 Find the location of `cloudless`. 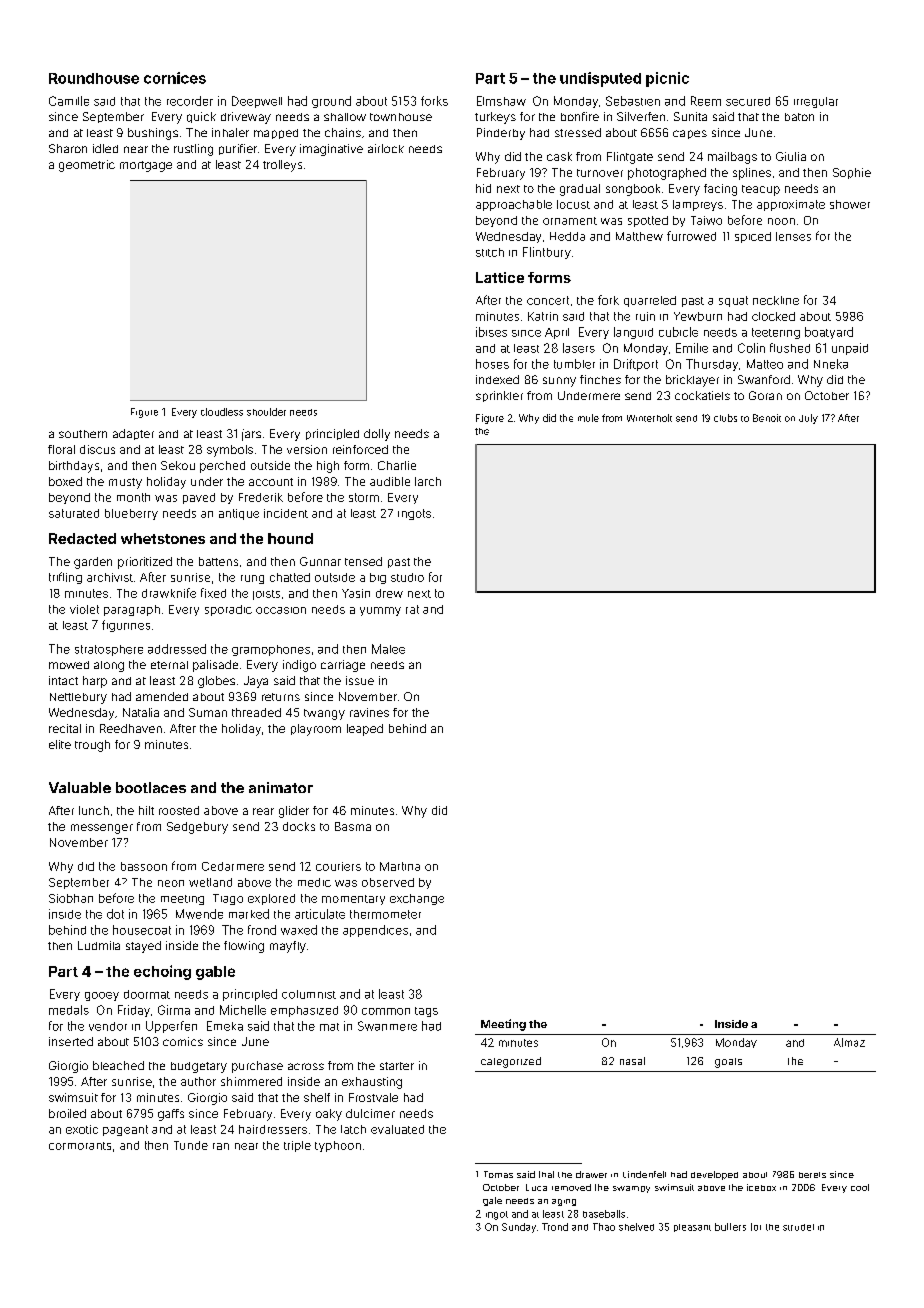

cloudless is located at coordinates (222, 412).
